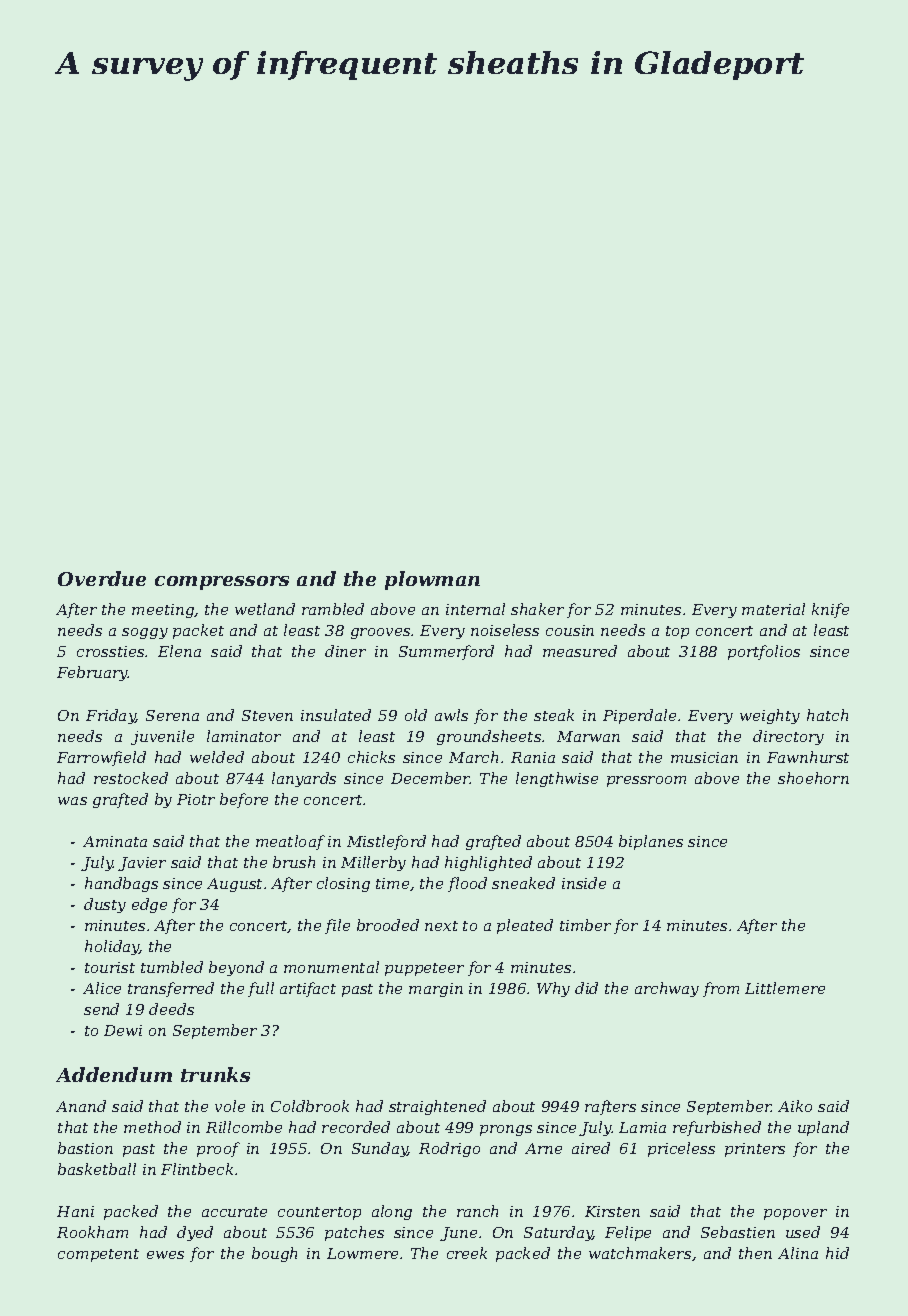 The height and width of the screenshot is (1316, 908). I want to click on Lamia, so click(642, 1127).
